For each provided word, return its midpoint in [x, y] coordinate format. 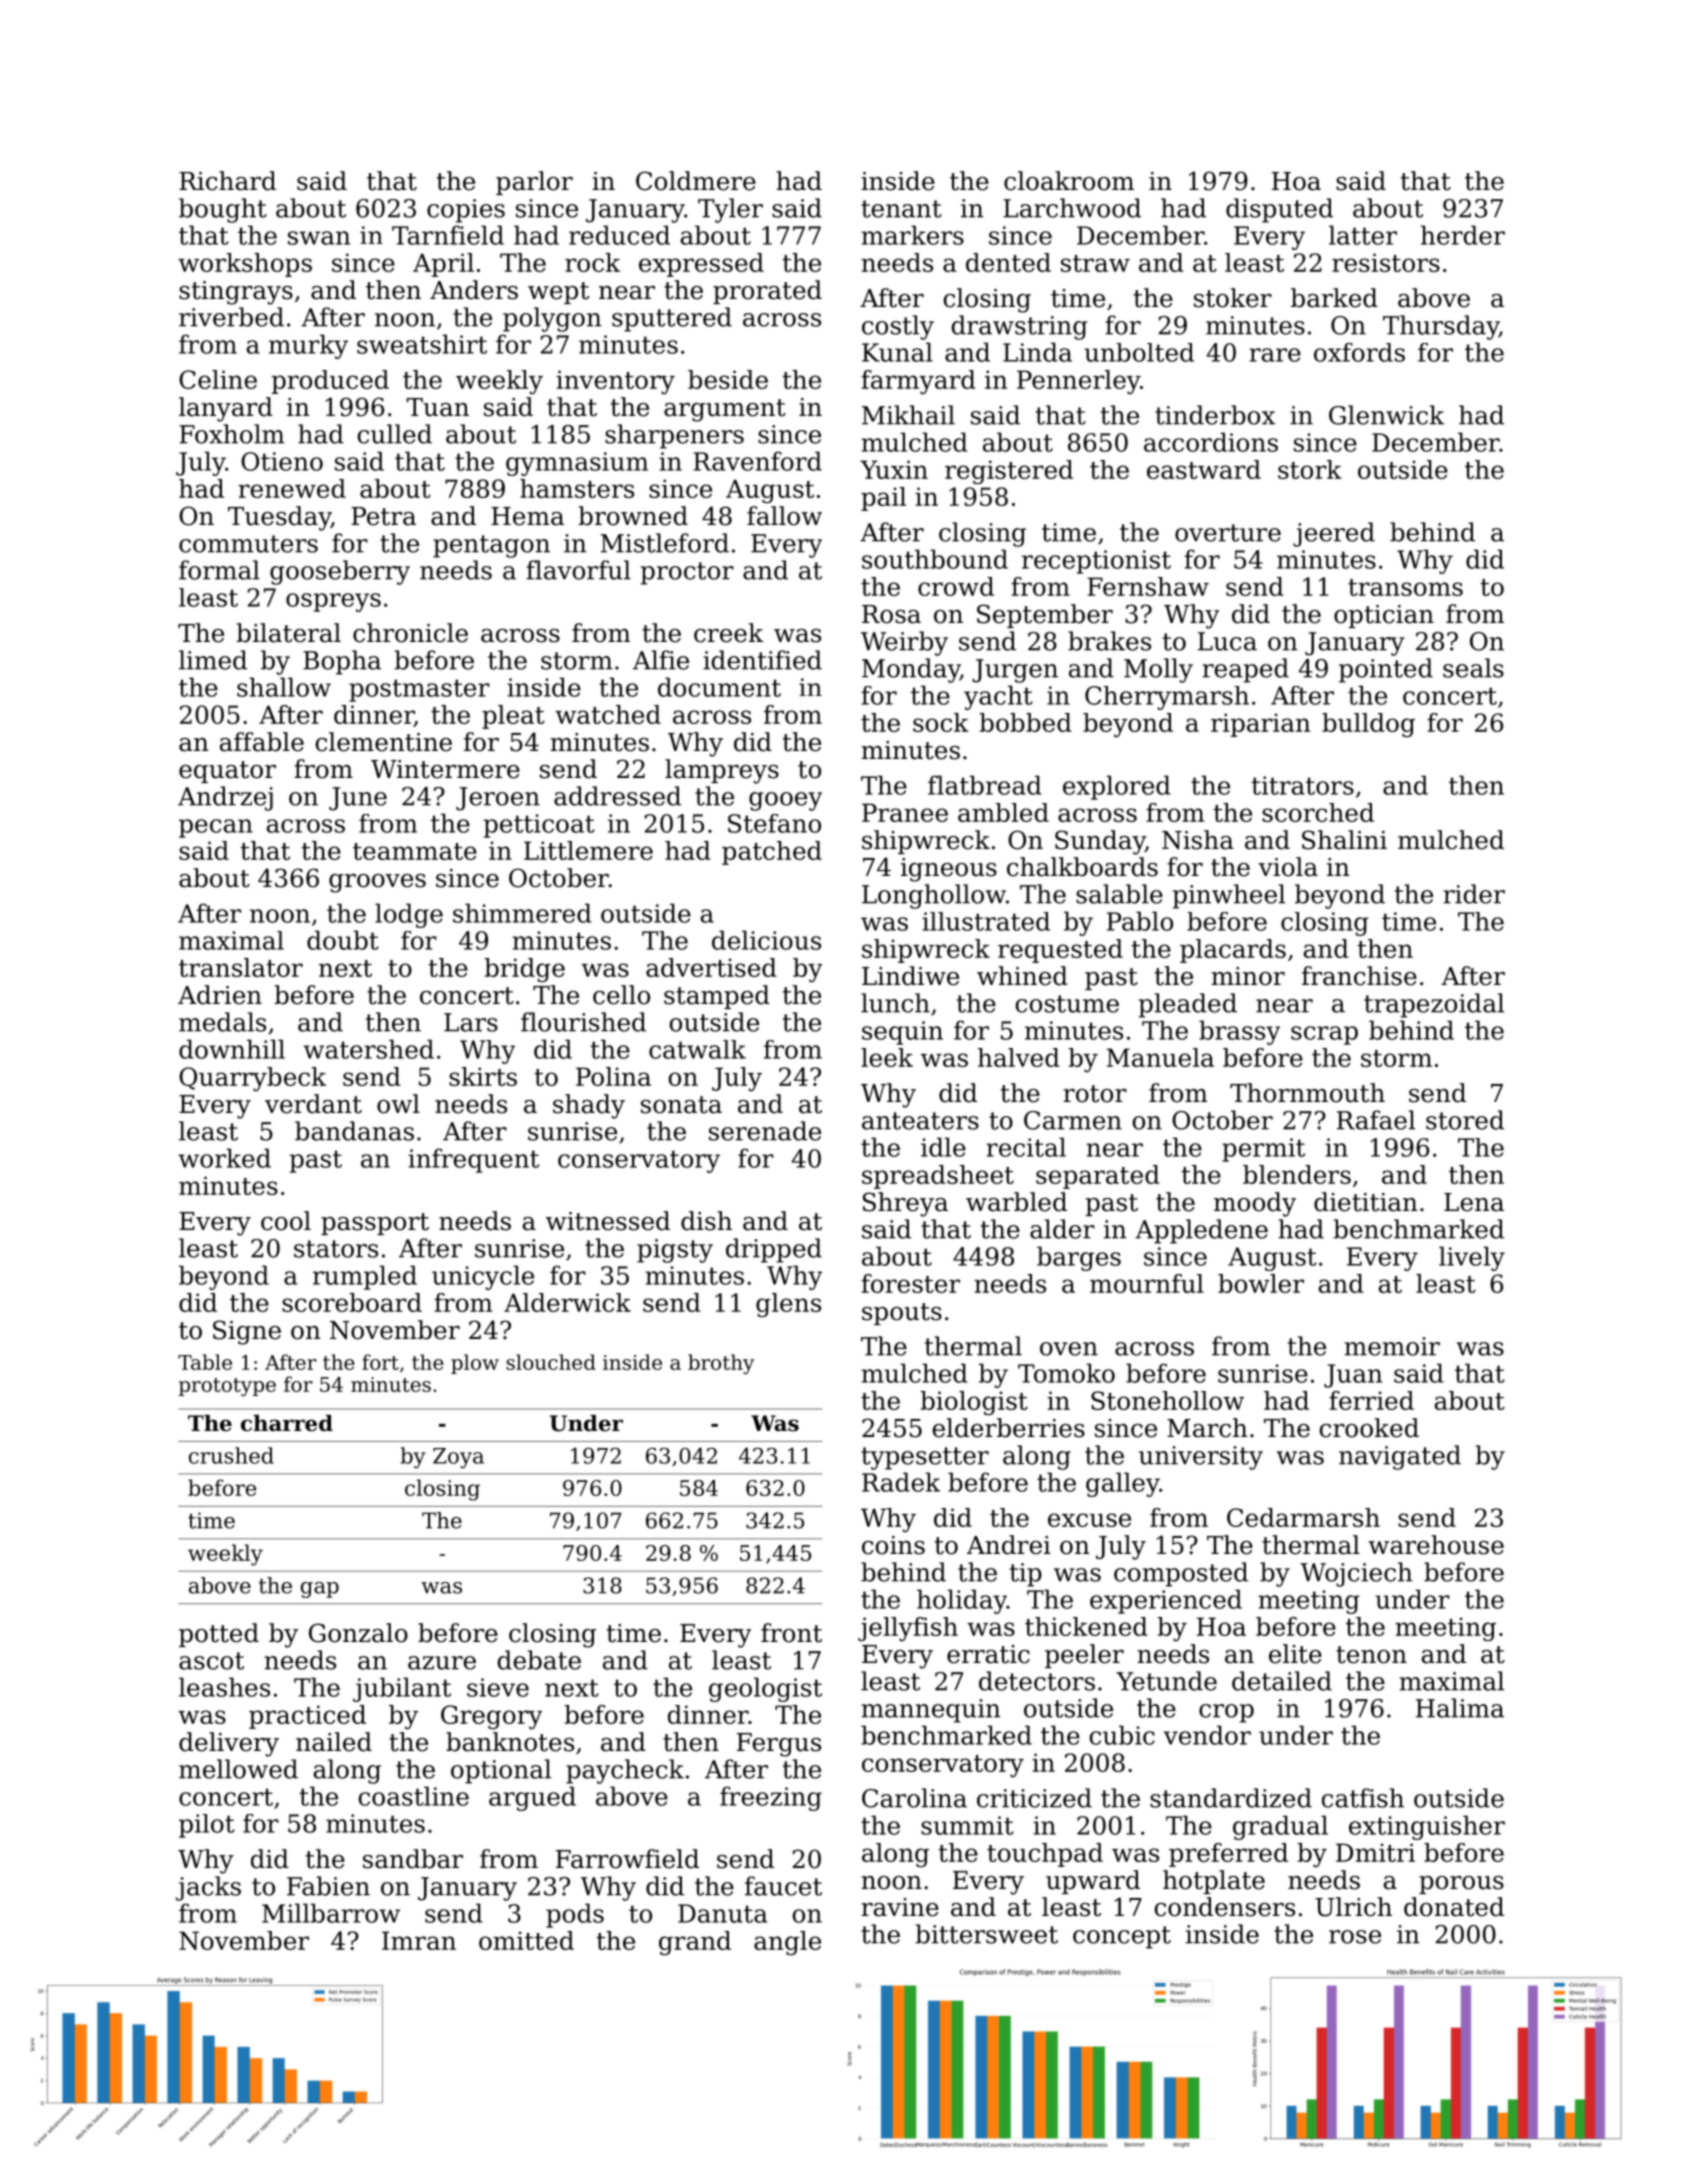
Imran [419, 1940]
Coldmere [696, 181]
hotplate [1214, 1882]
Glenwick [1386, 415]
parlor [534, 183]
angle [787, 1943]
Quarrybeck [252, 1079]
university [1201, 1458]
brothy [721, 1364]
